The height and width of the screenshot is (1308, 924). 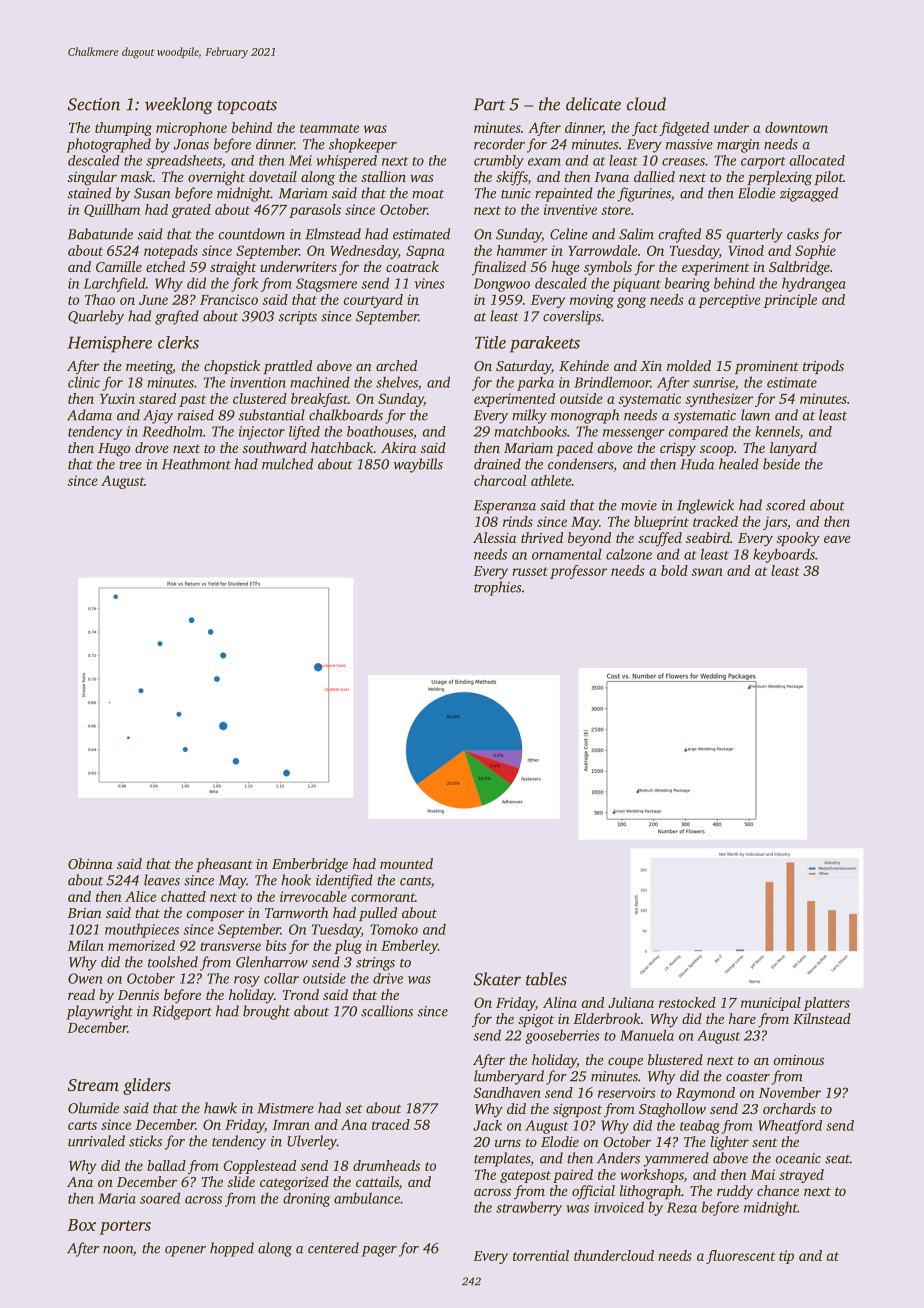 I want to click on photographed, so click(x=108, y=145).
